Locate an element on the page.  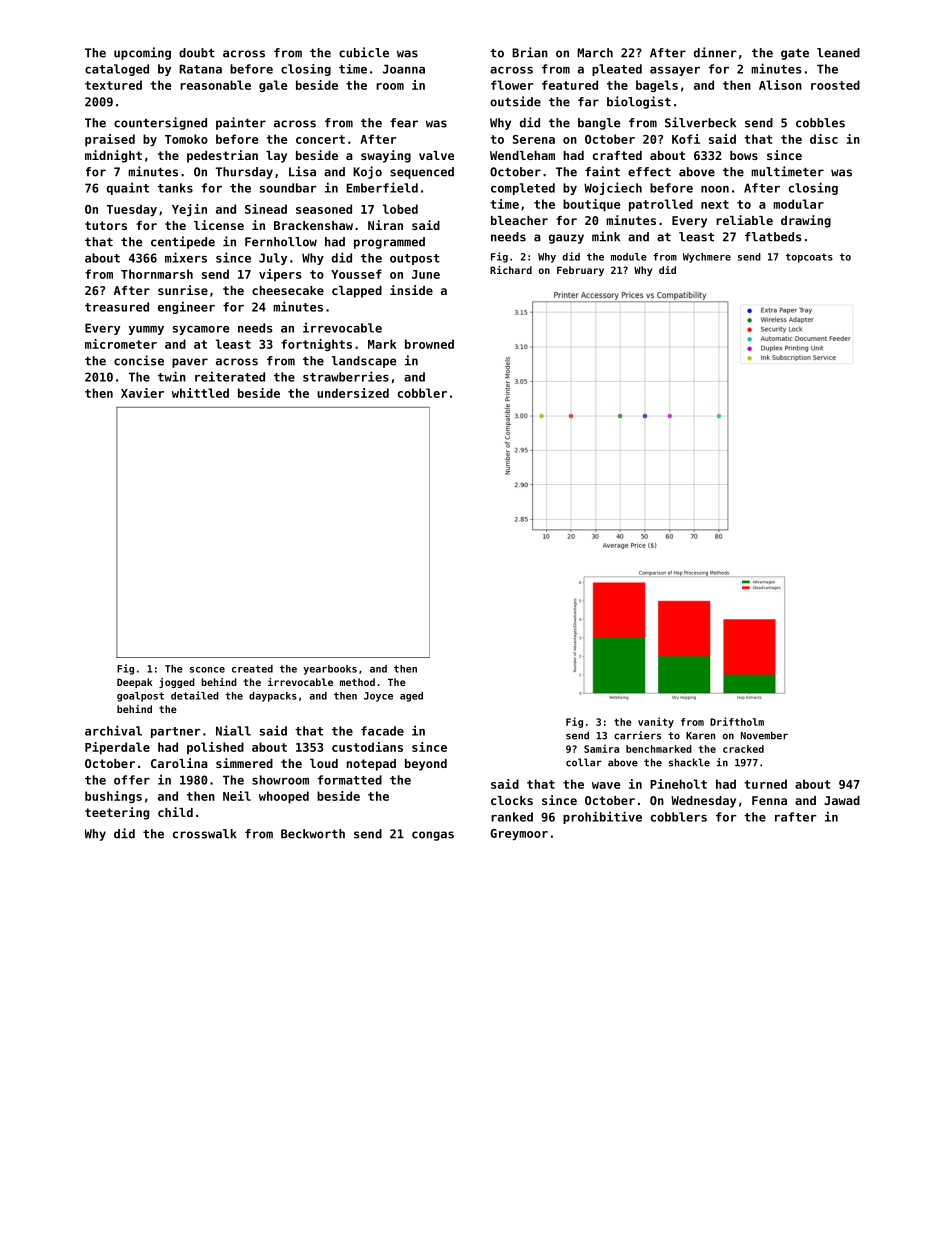
whittled is located at coordinates (200, 393).
